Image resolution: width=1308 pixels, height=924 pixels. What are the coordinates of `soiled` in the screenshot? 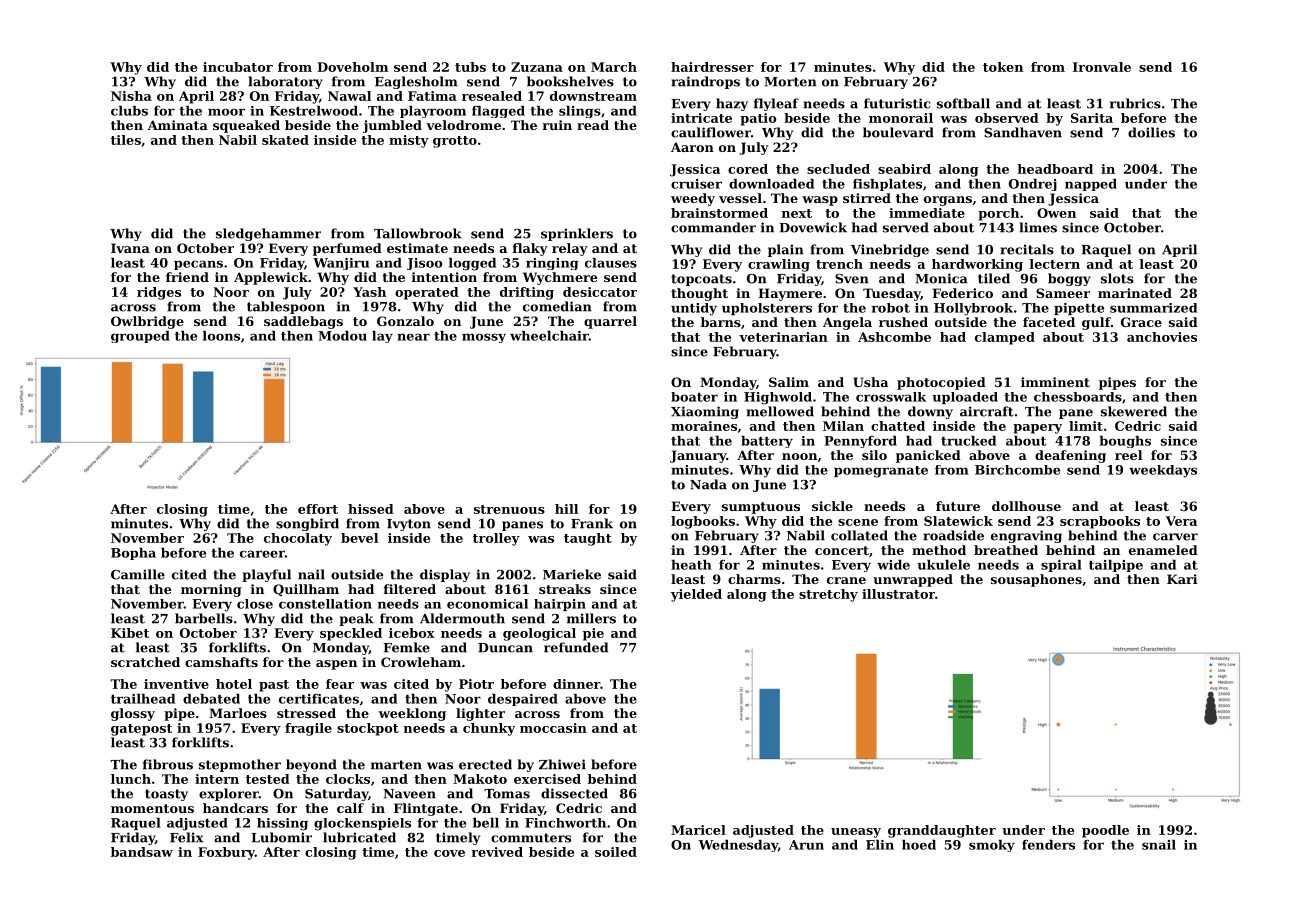 It's located at (616, 852).
